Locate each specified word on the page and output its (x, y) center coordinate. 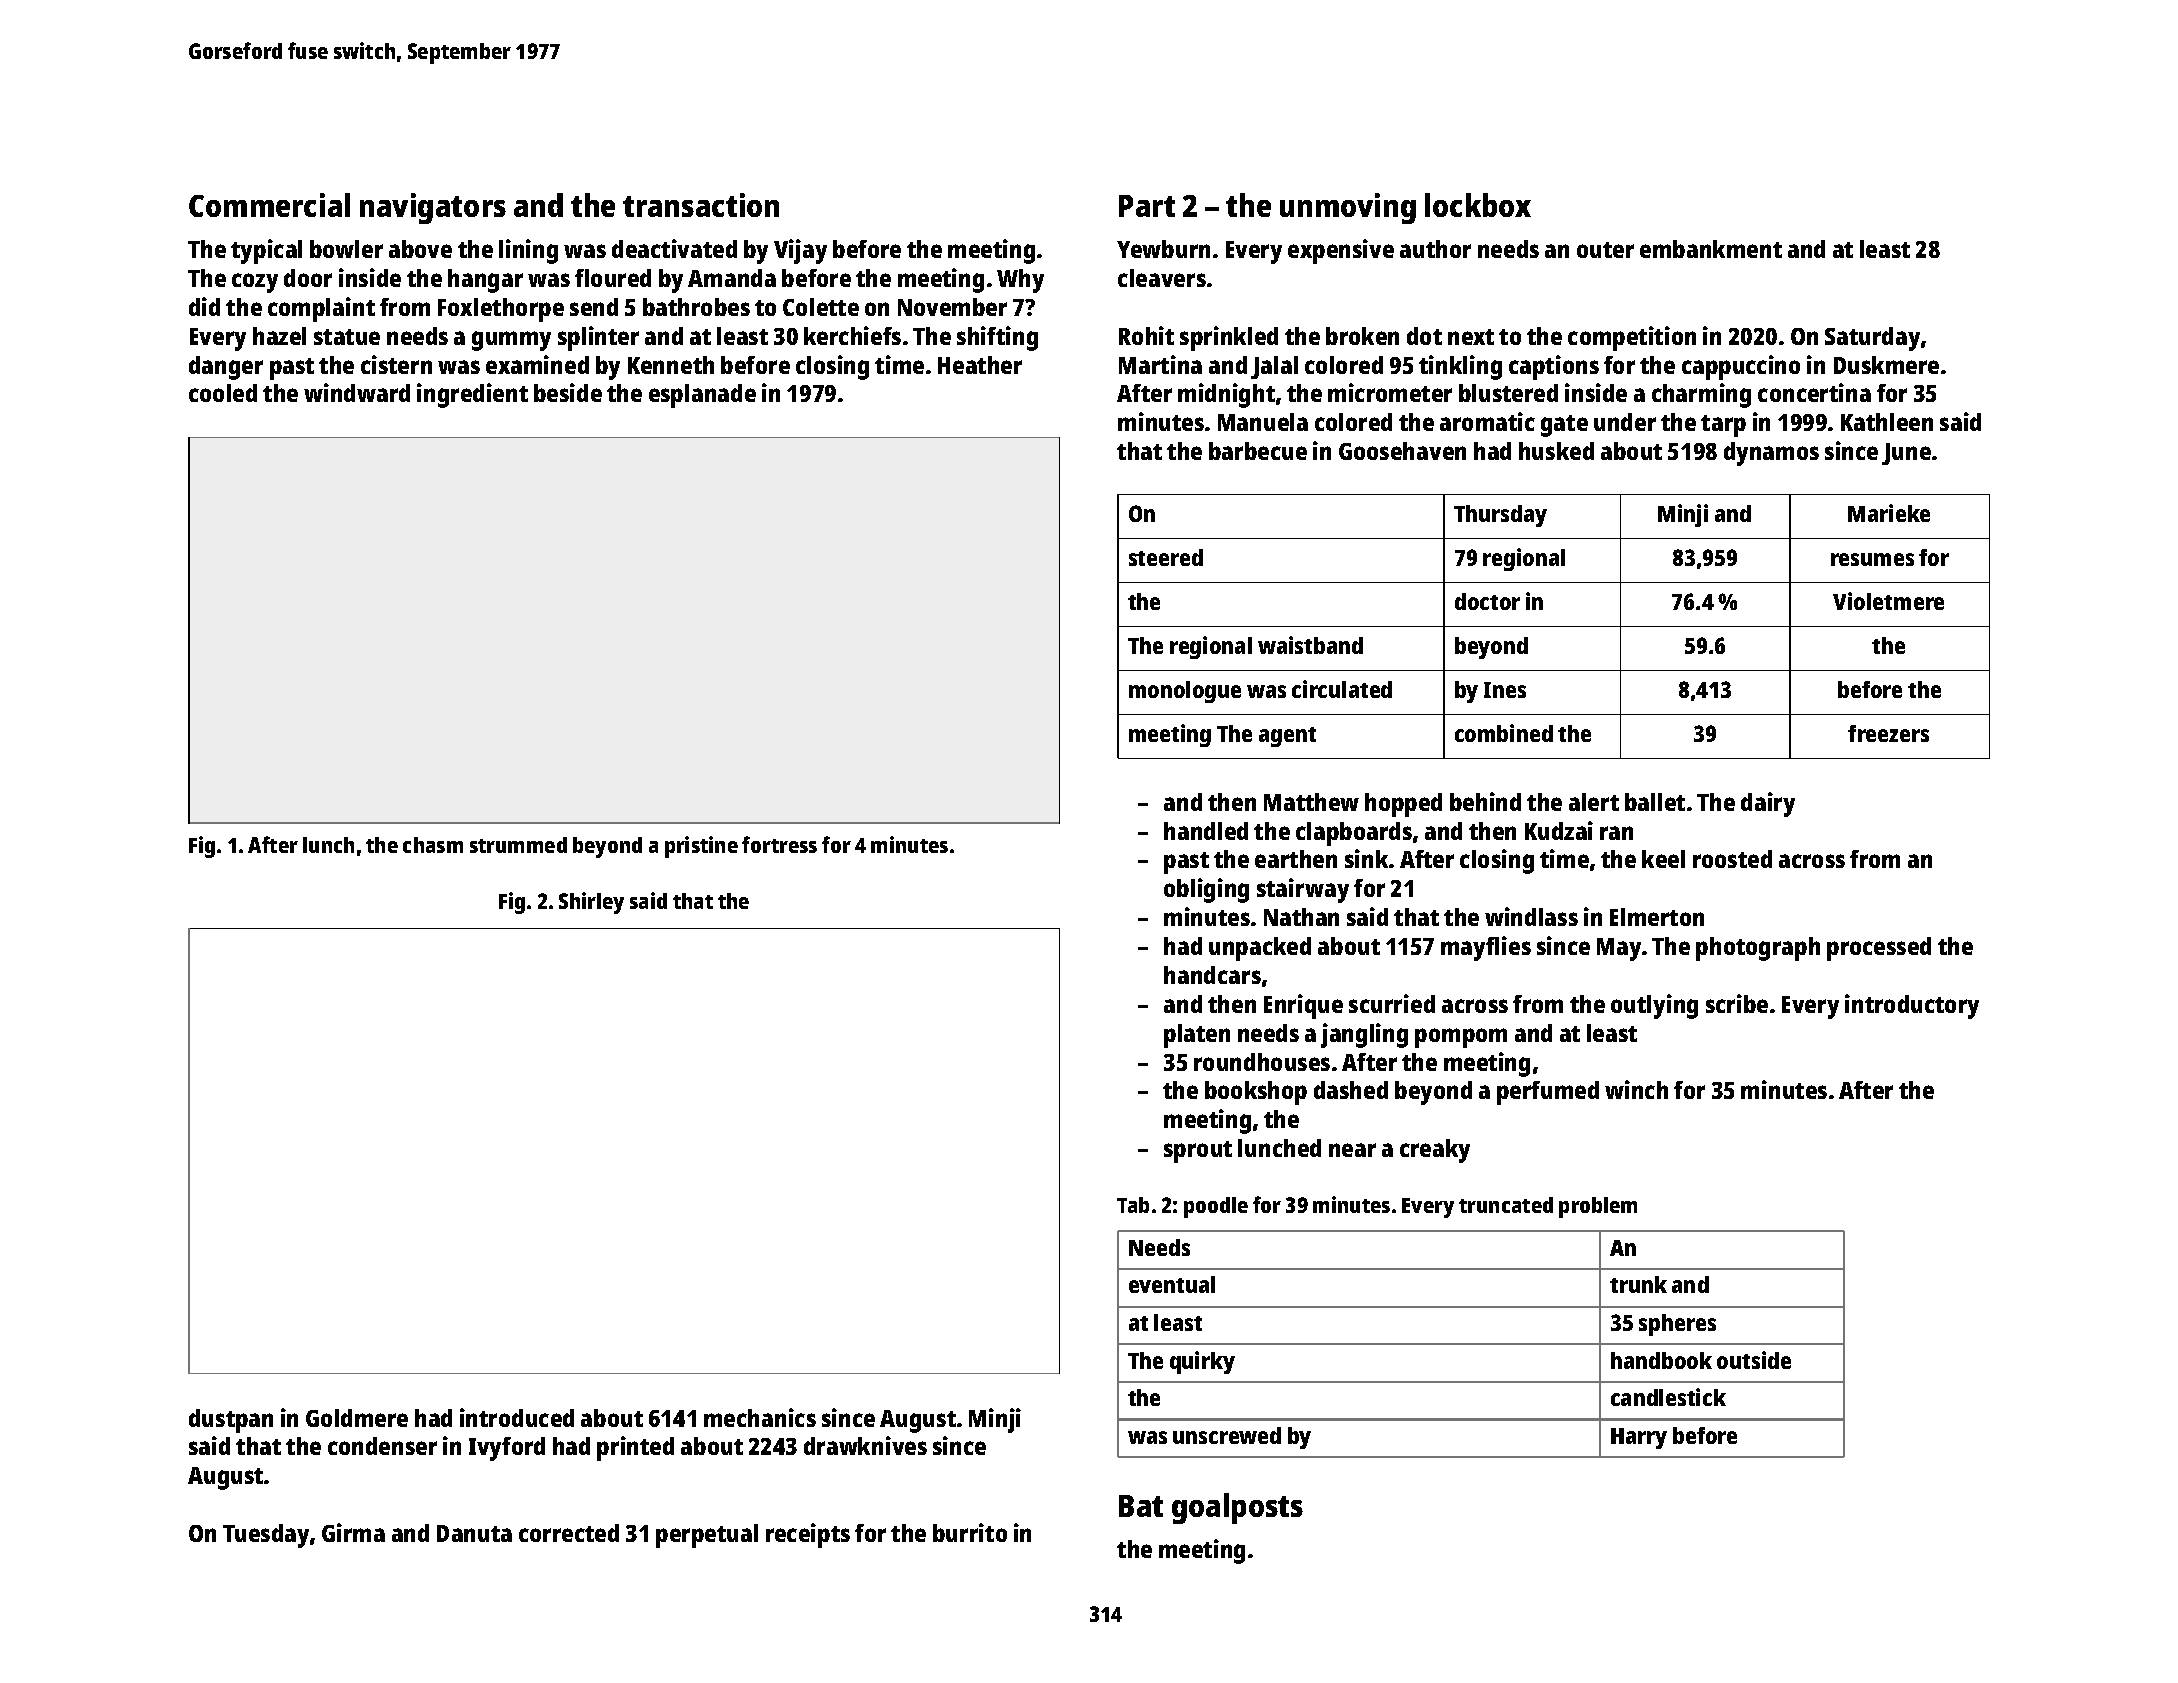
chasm (433, 845)
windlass (1531, 916)
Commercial (269, 205)
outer (1605, 250)
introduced (517, 1417)
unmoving (1348, 208)
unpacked (1260, 949)
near (1352, 1150)
